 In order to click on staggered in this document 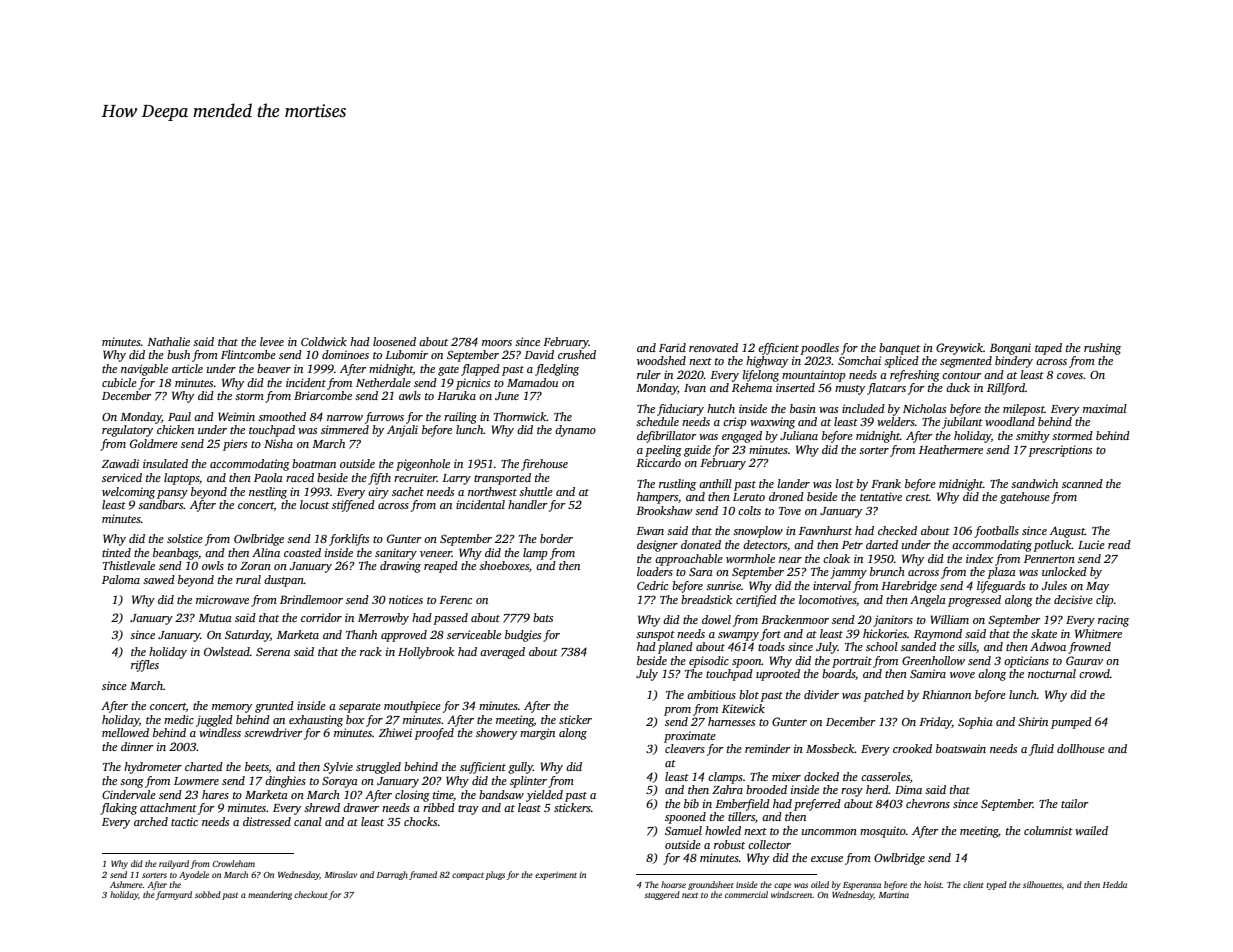, I will do `click(662, 895)`.
